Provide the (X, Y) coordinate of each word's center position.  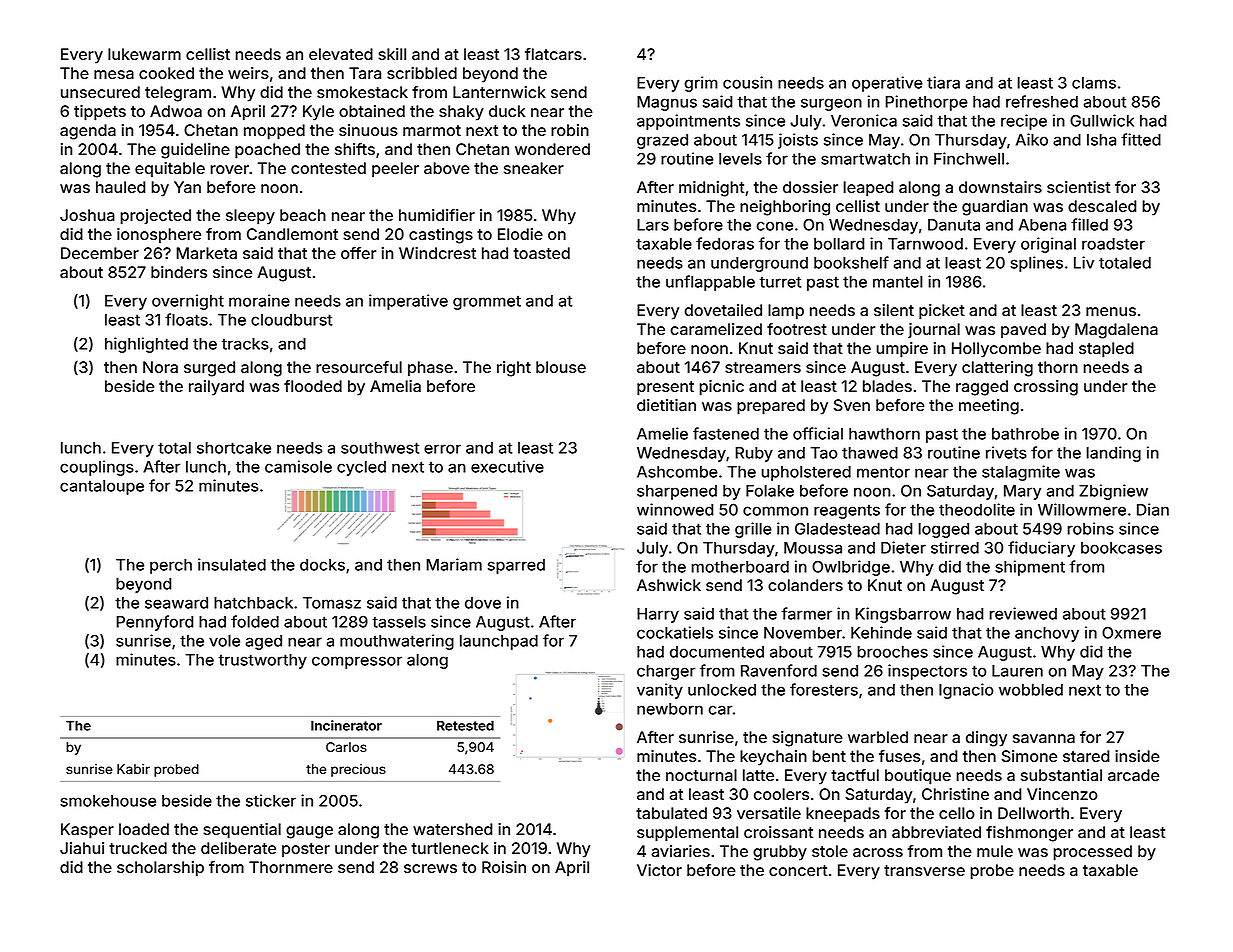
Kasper (87, 831)
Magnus (667, 103)
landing (1113, 454)
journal (934, 330)
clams (1094, 83)
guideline (195, 151)
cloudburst (291, 320)
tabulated (671, 813)
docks (322, 565)
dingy (986, 739)
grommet (487, 302)
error (442, 449)
